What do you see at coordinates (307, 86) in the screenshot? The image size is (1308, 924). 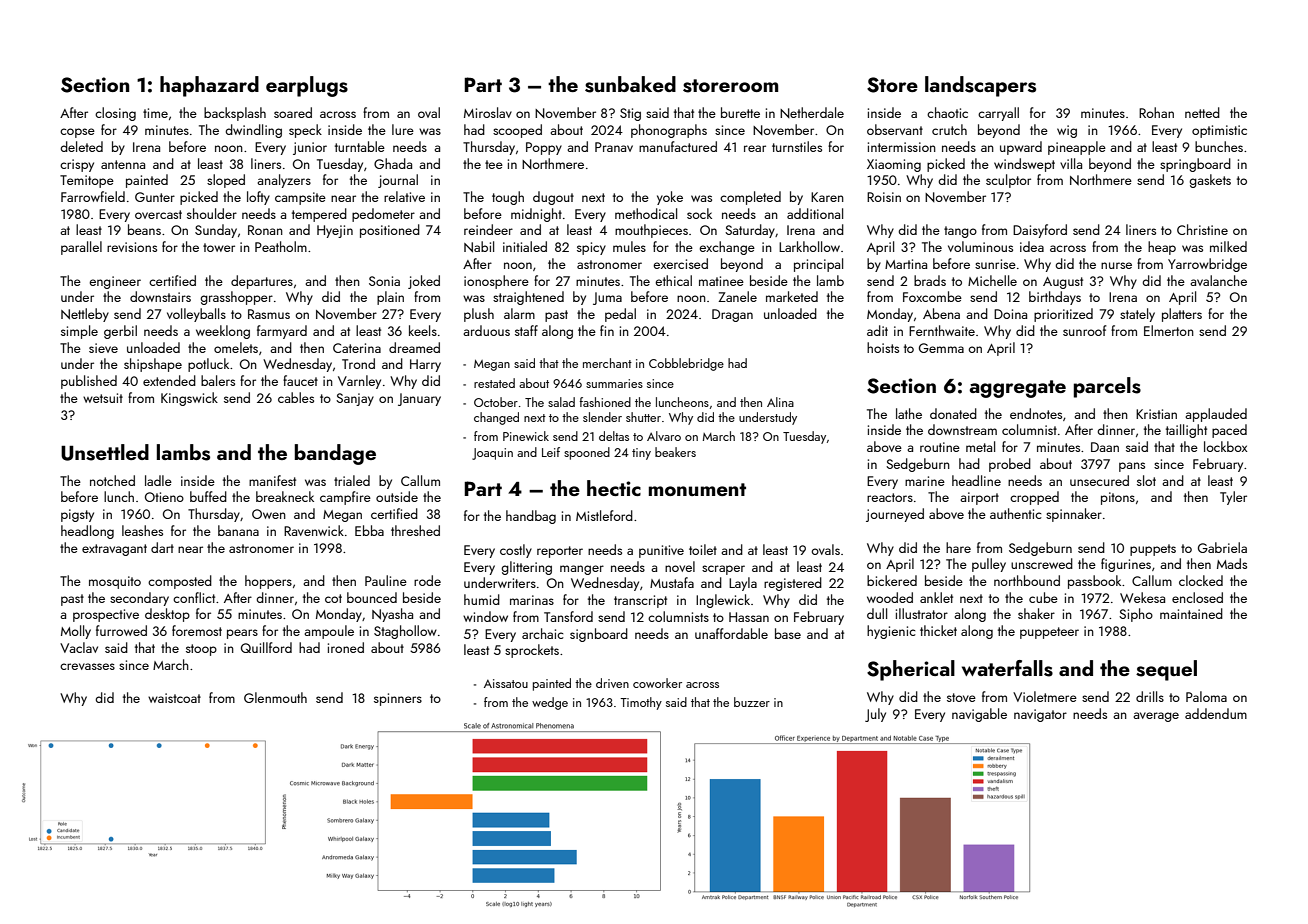 I see `earplugs` at bounding box center [307, 86].
